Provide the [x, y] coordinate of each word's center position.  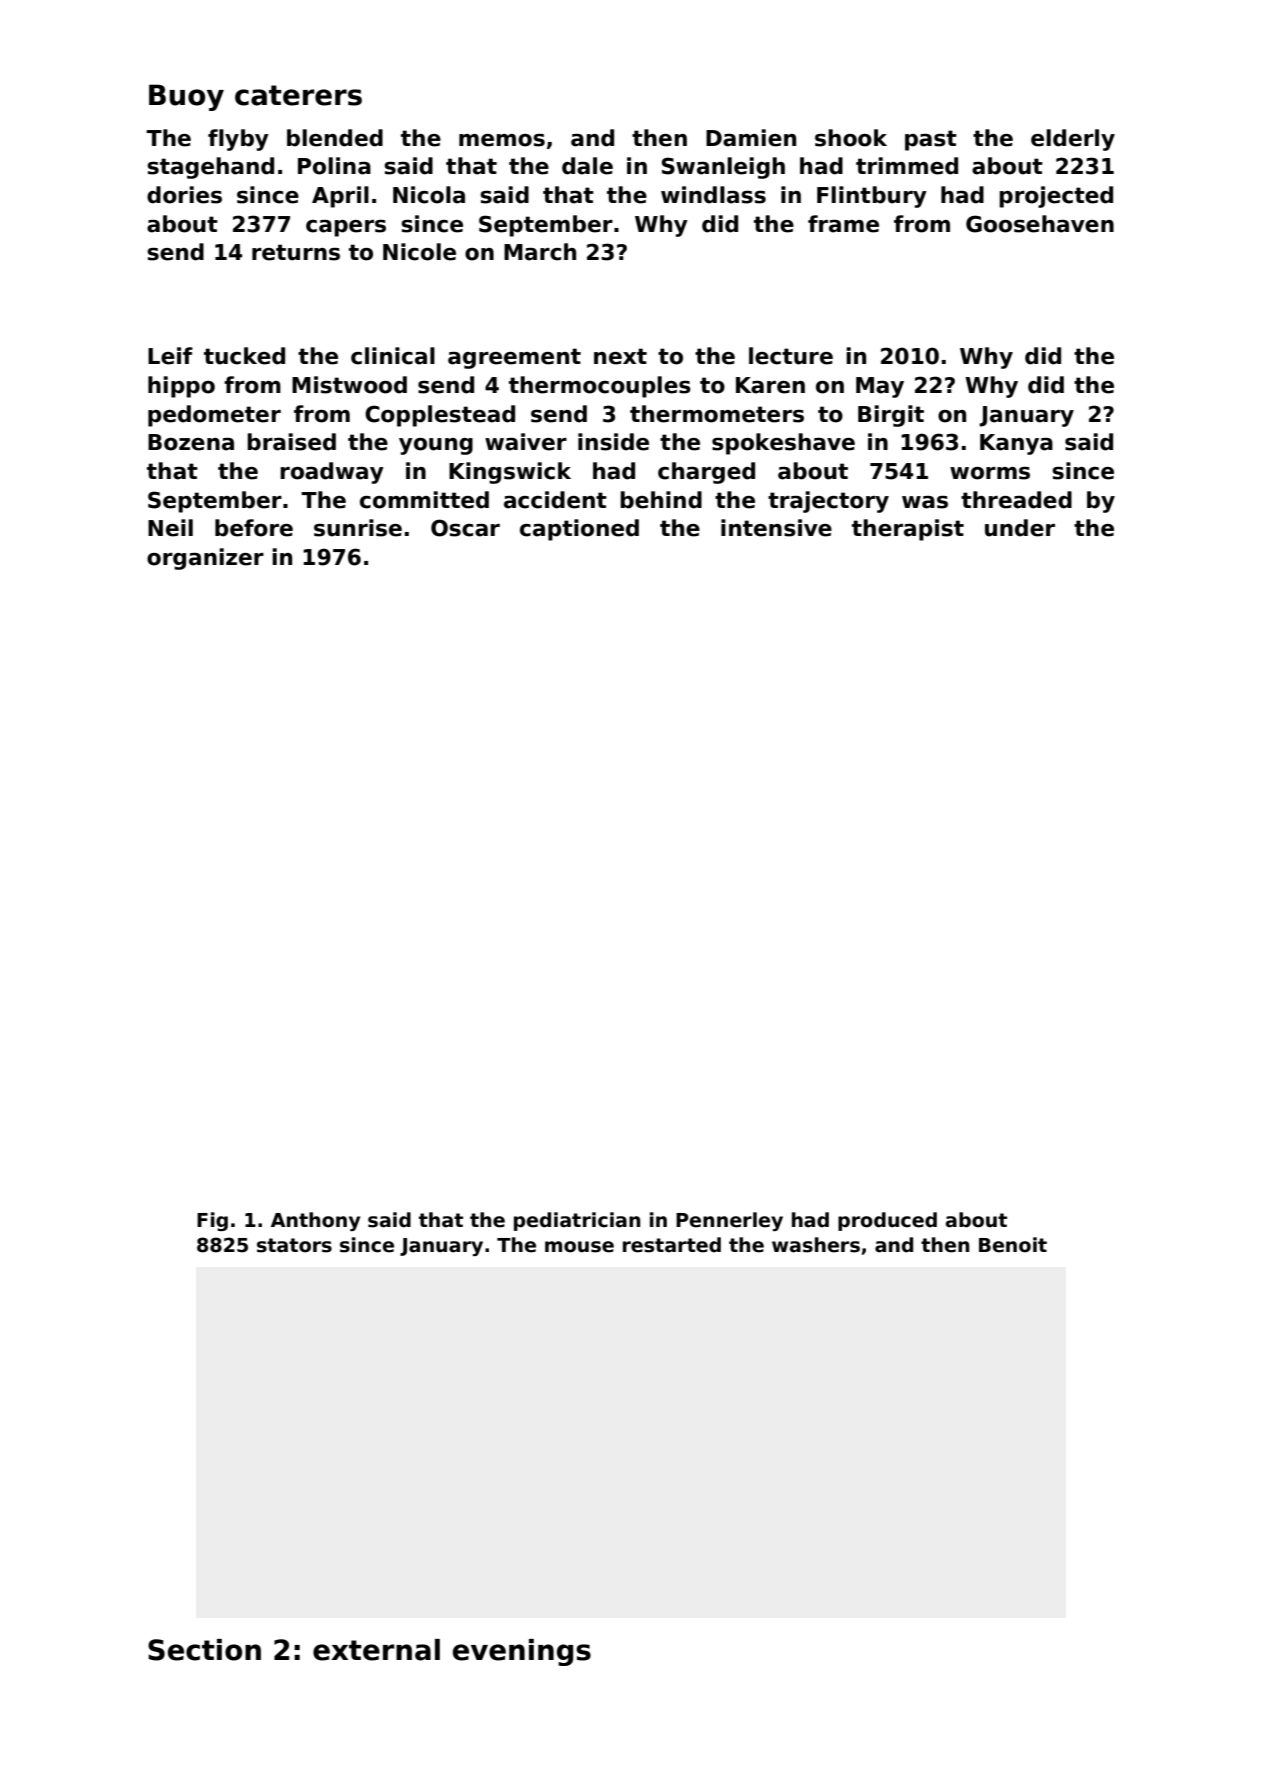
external [376, 1650]
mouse [579, 1247]
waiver [526, 442]
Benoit [1013, 1245]
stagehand [210, 168]
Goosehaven [1040, 224]
